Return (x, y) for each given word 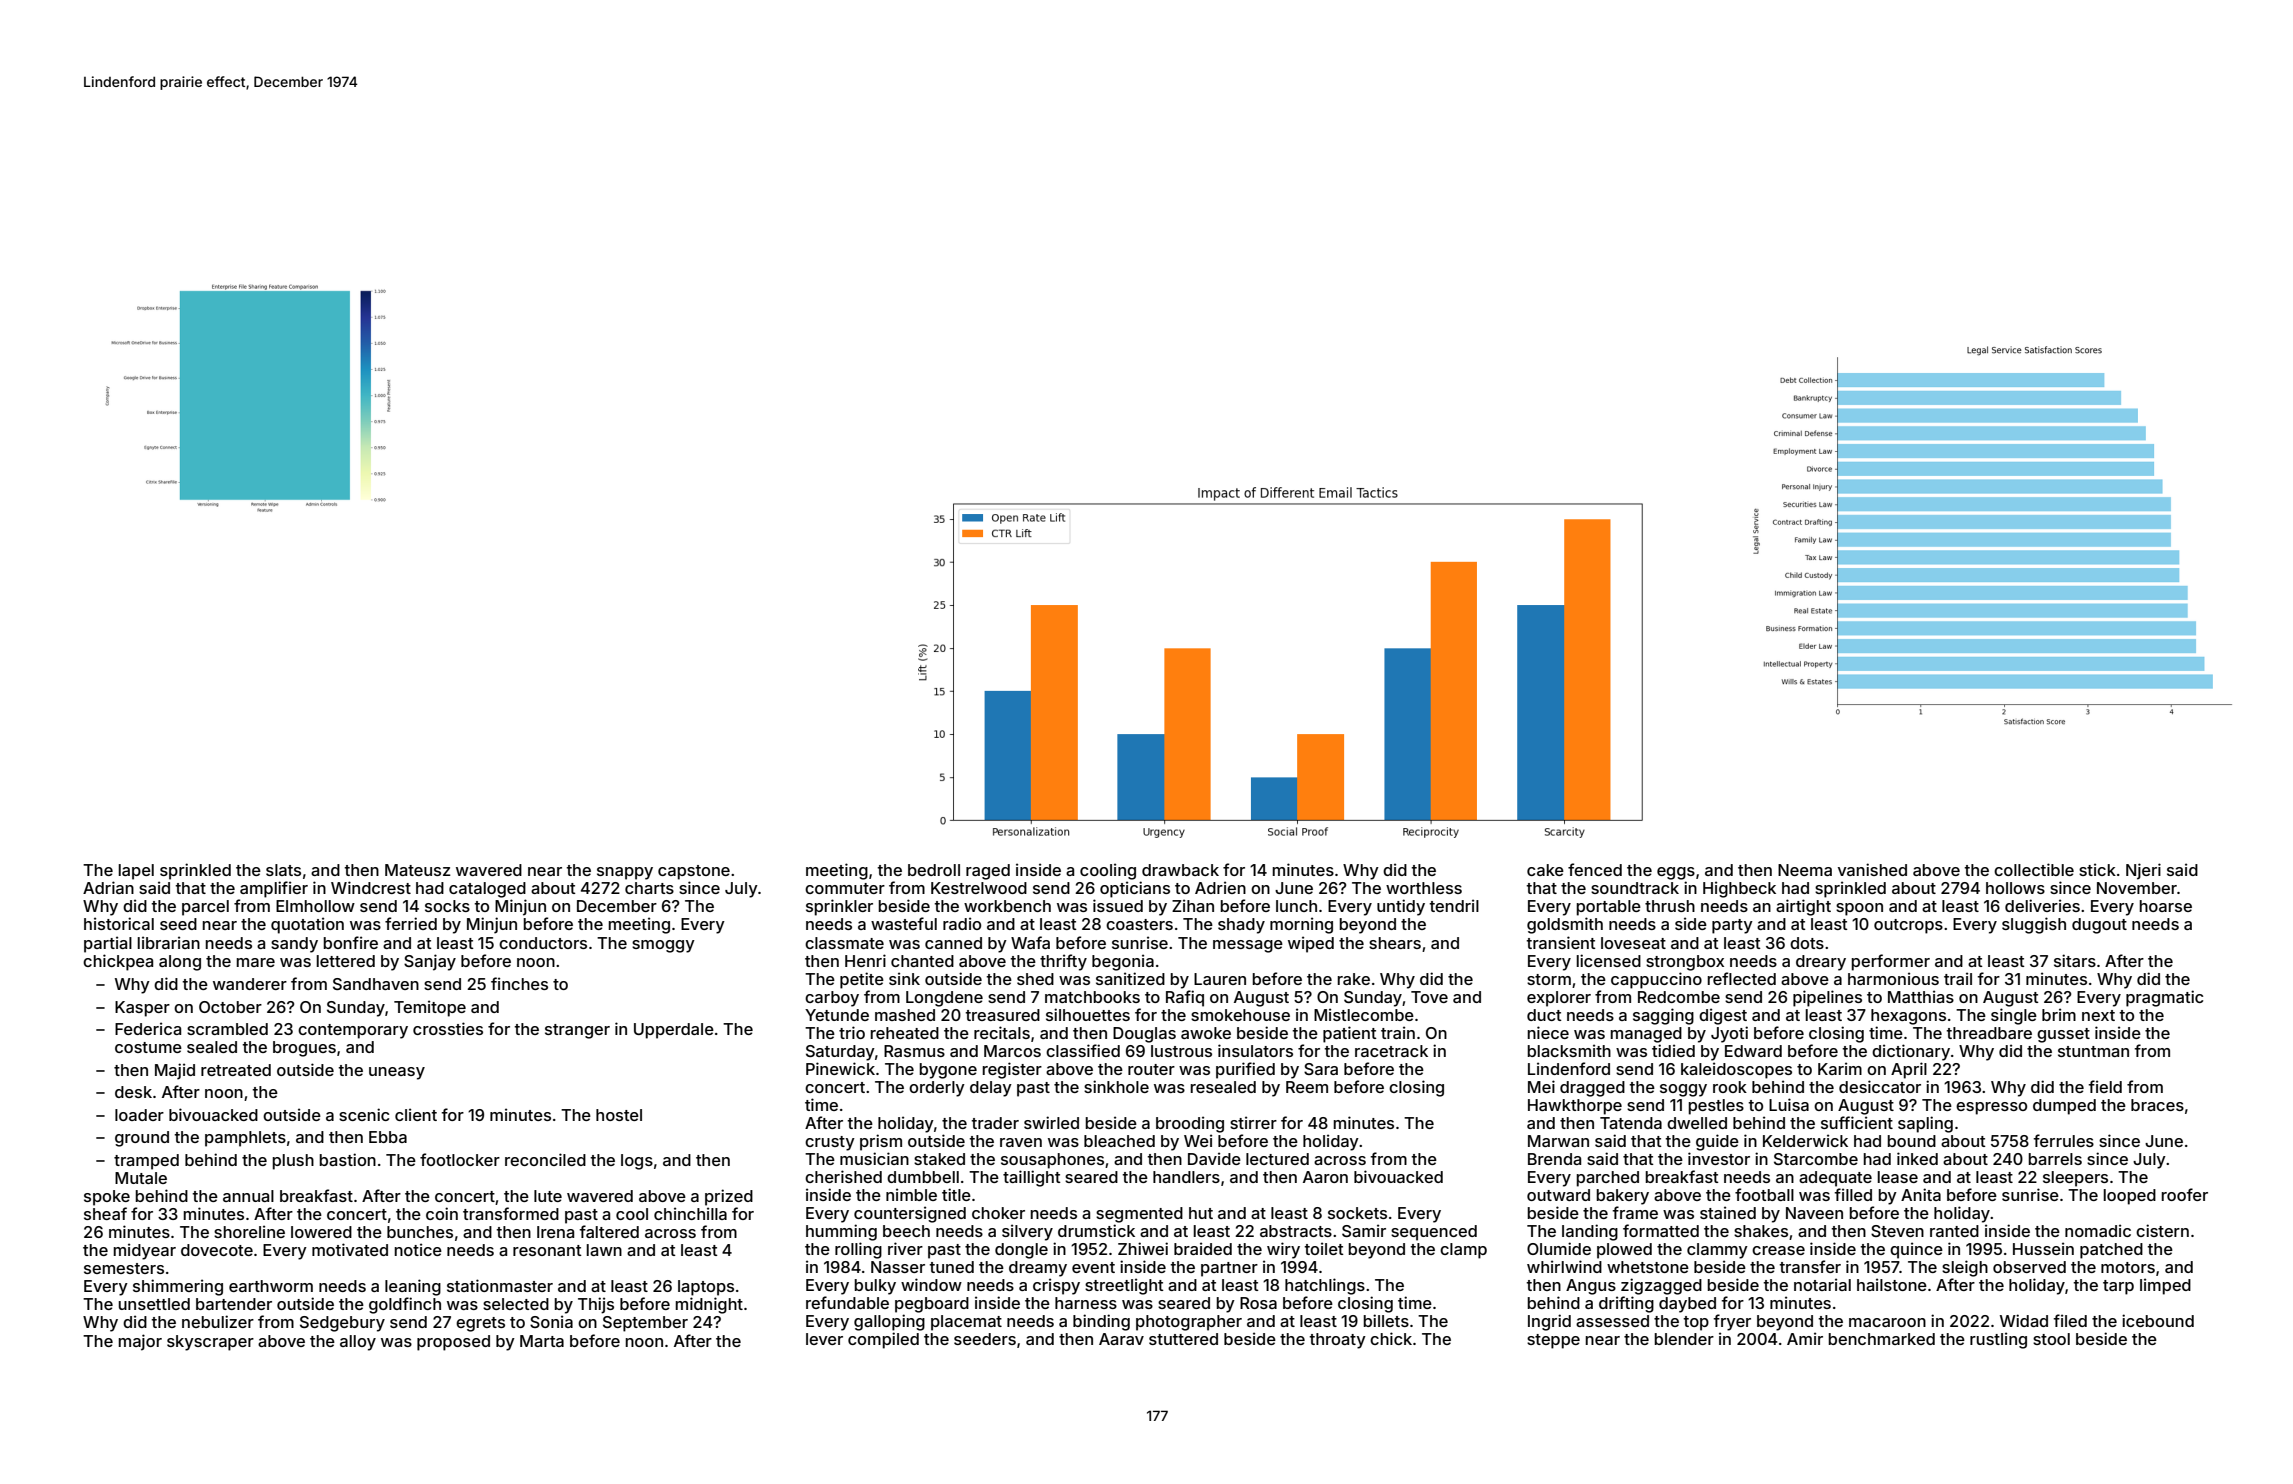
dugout (2099, 926)
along (180, 963)
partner (1229, 1269)
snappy (625, 873)
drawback (1180, 870)
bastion (348, 1159)
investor (1719, 1158)
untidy (1401, 907)
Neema (1805, 870)
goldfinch (405, 1305)
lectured (1277, 1159)
